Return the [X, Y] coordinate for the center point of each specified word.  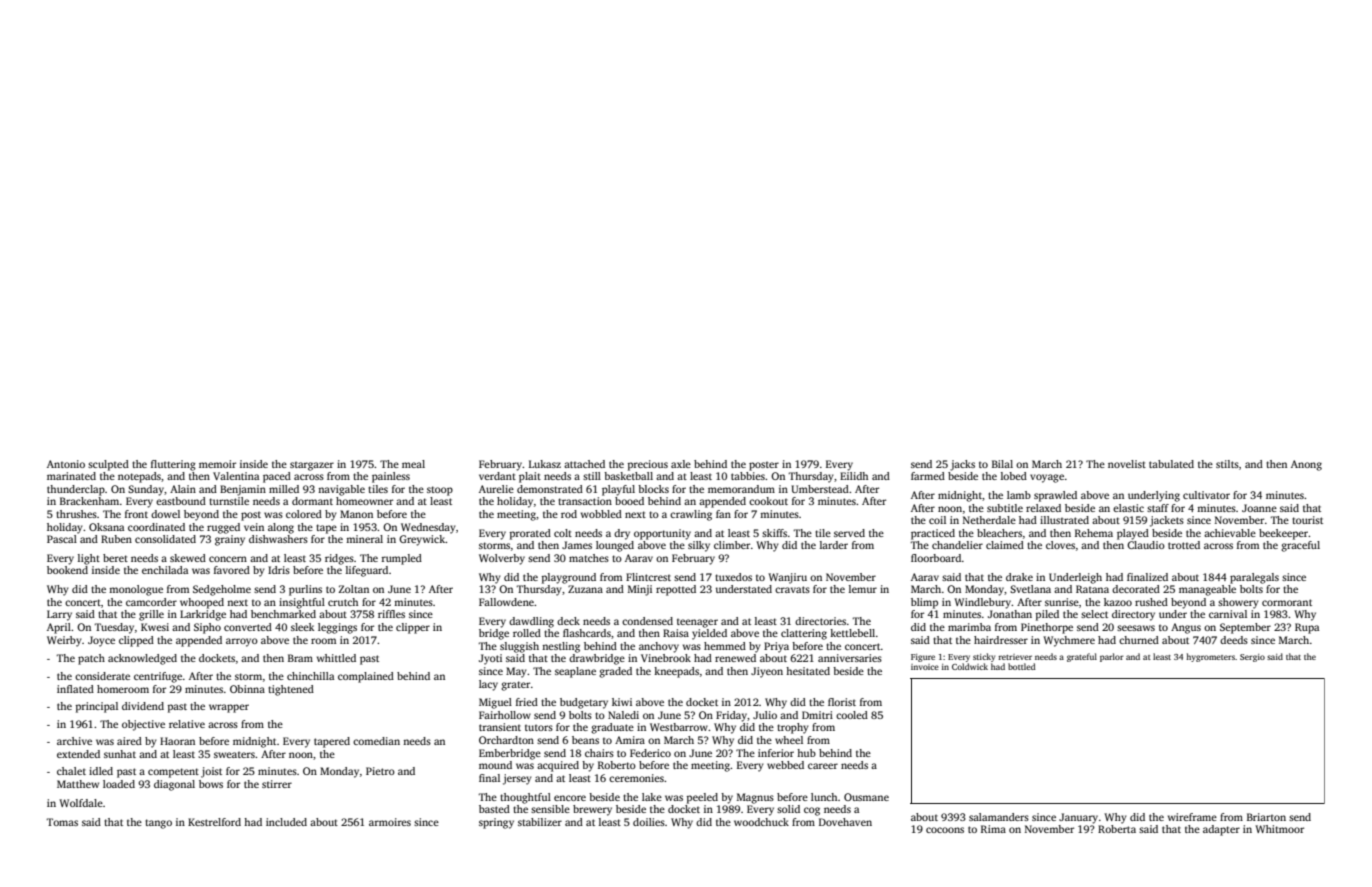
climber [732, 545]
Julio [765, 715]
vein [254, 527]
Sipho [207, 628]
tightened [291, 690]
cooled [852, 715]
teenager [697, 623]
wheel [789, 740]
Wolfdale [81, 803]
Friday [731, 716]
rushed [1151, 602]
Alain [183, 489]
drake [1019, 577]
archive [74, 741]
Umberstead [820, 489]
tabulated [1171, 464]
